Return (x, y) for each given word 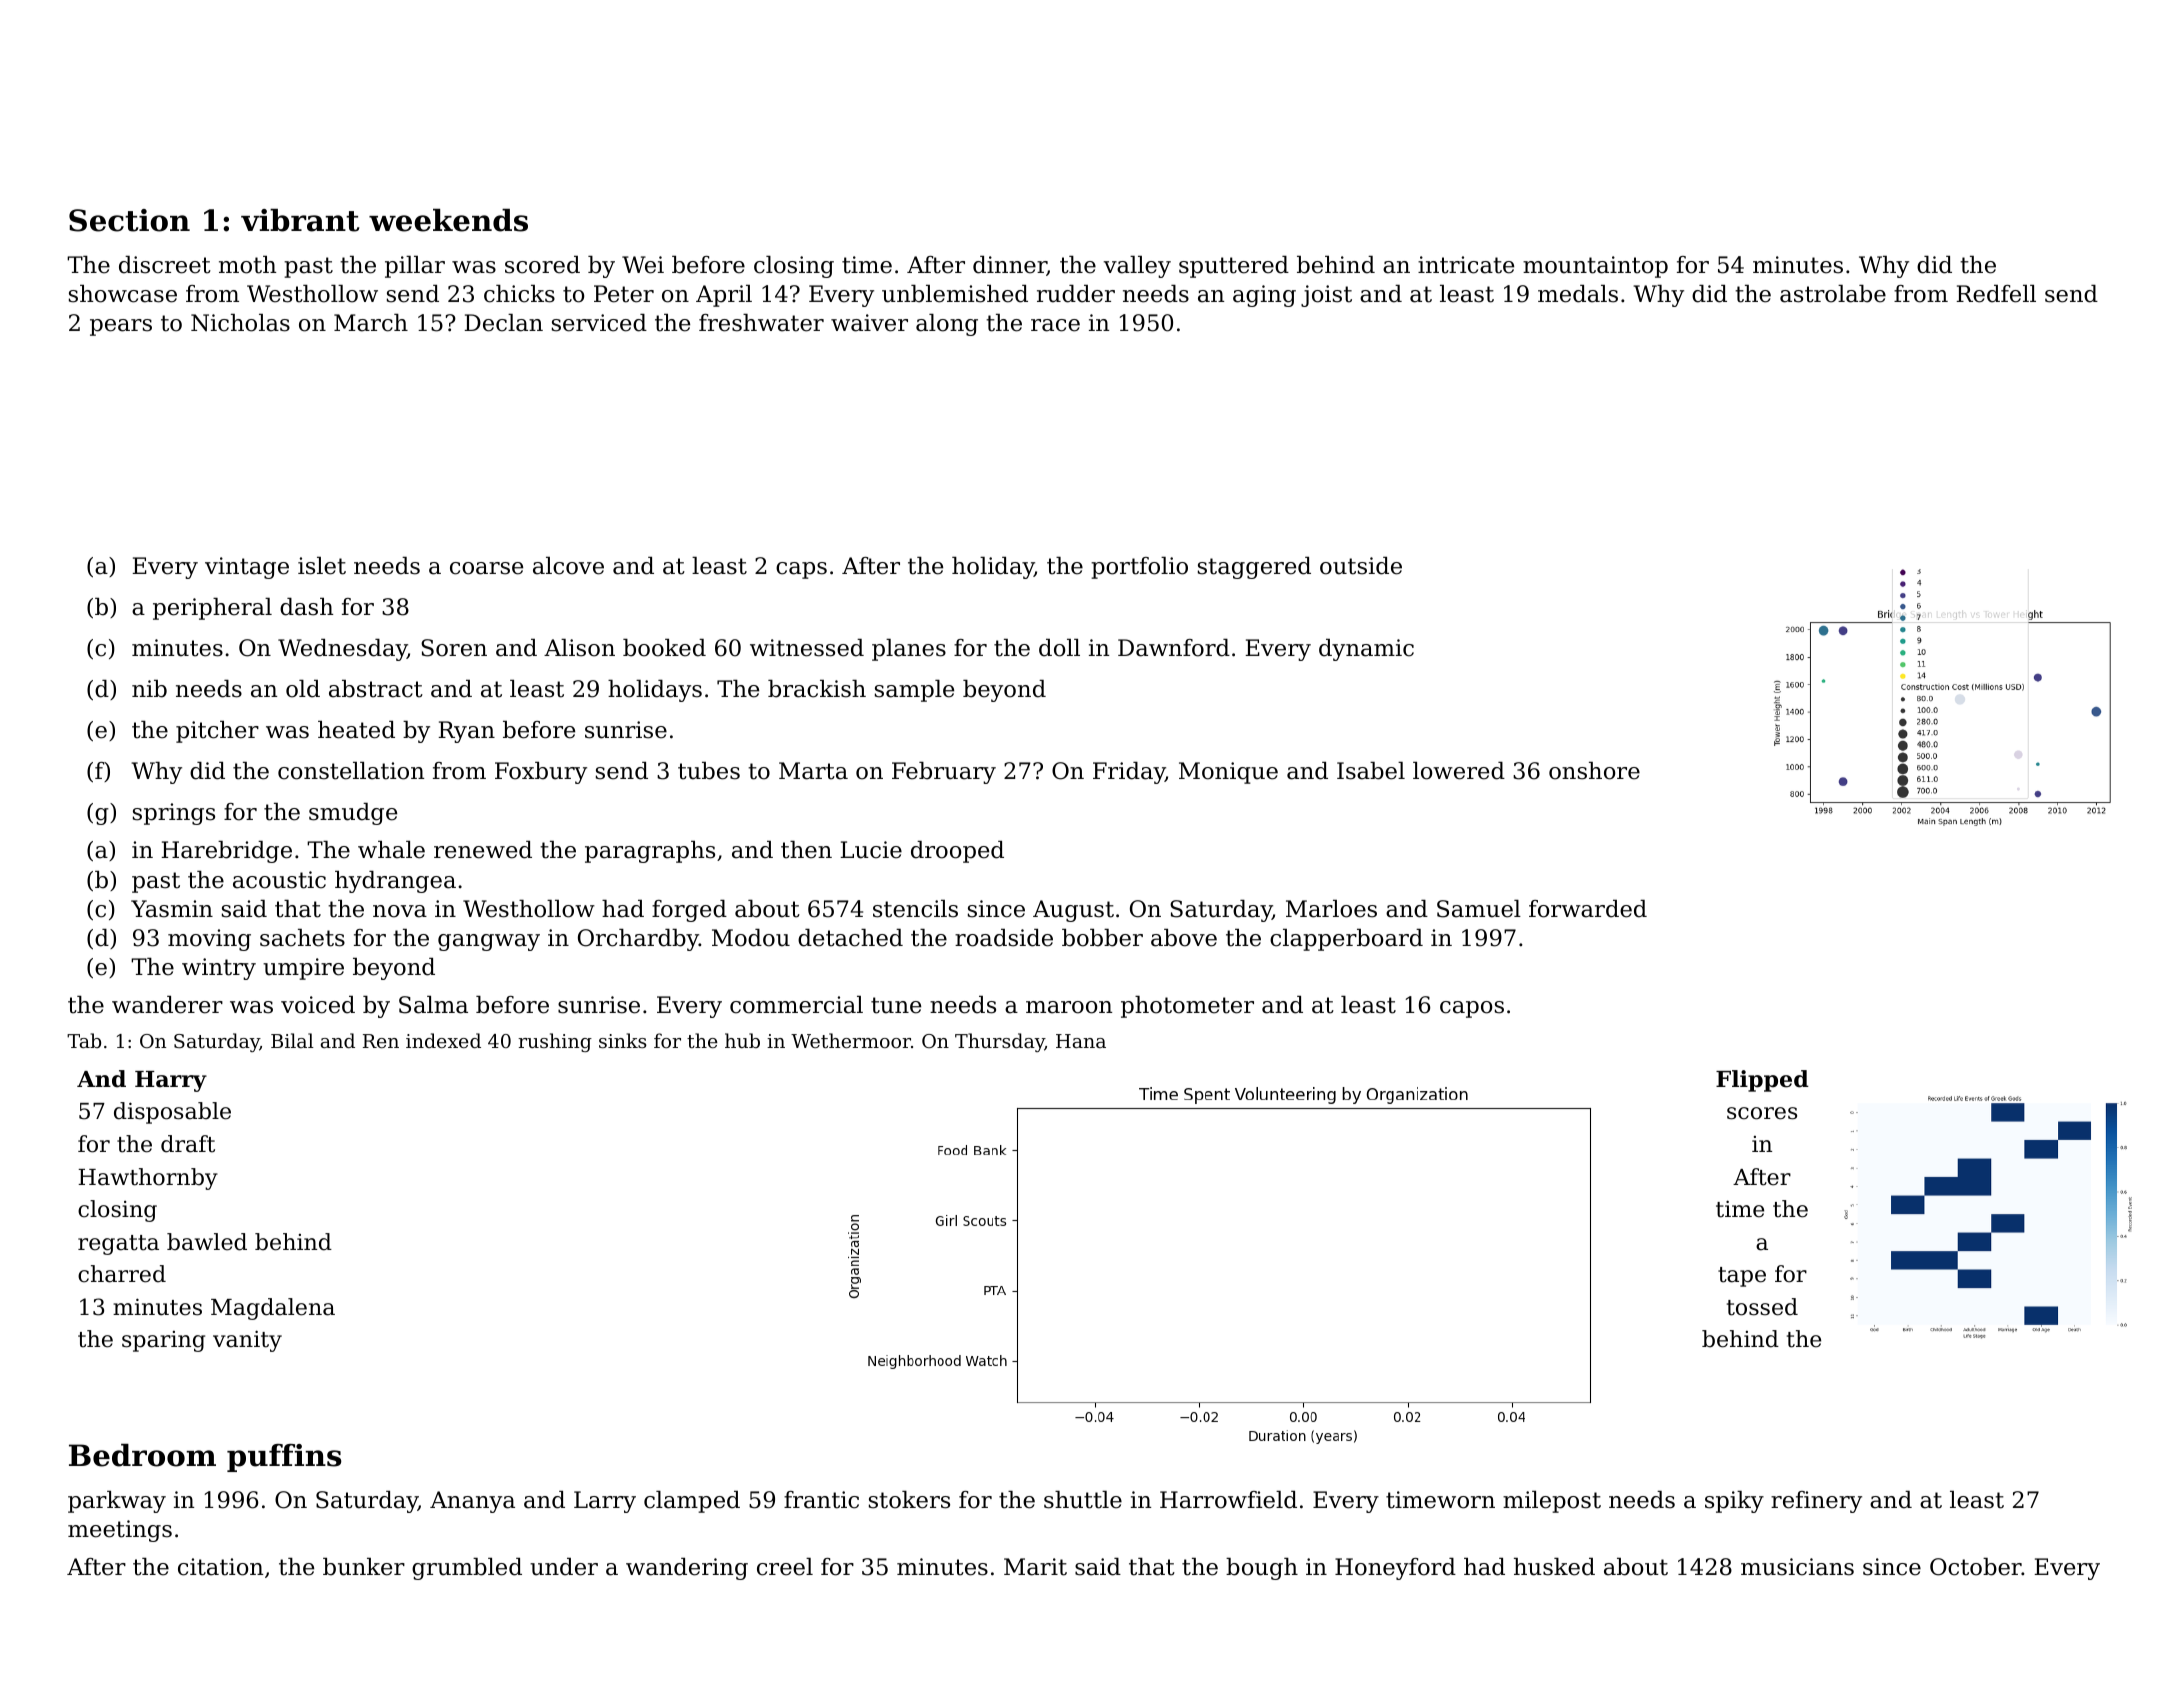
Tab (84, 1040)
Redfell (1996, 294)
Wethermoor (851, 1040)
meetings (120, 1531)
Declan (503, 323)
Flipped (1762, 1081)
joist (1326, 296)
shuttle (1083, 1500)
